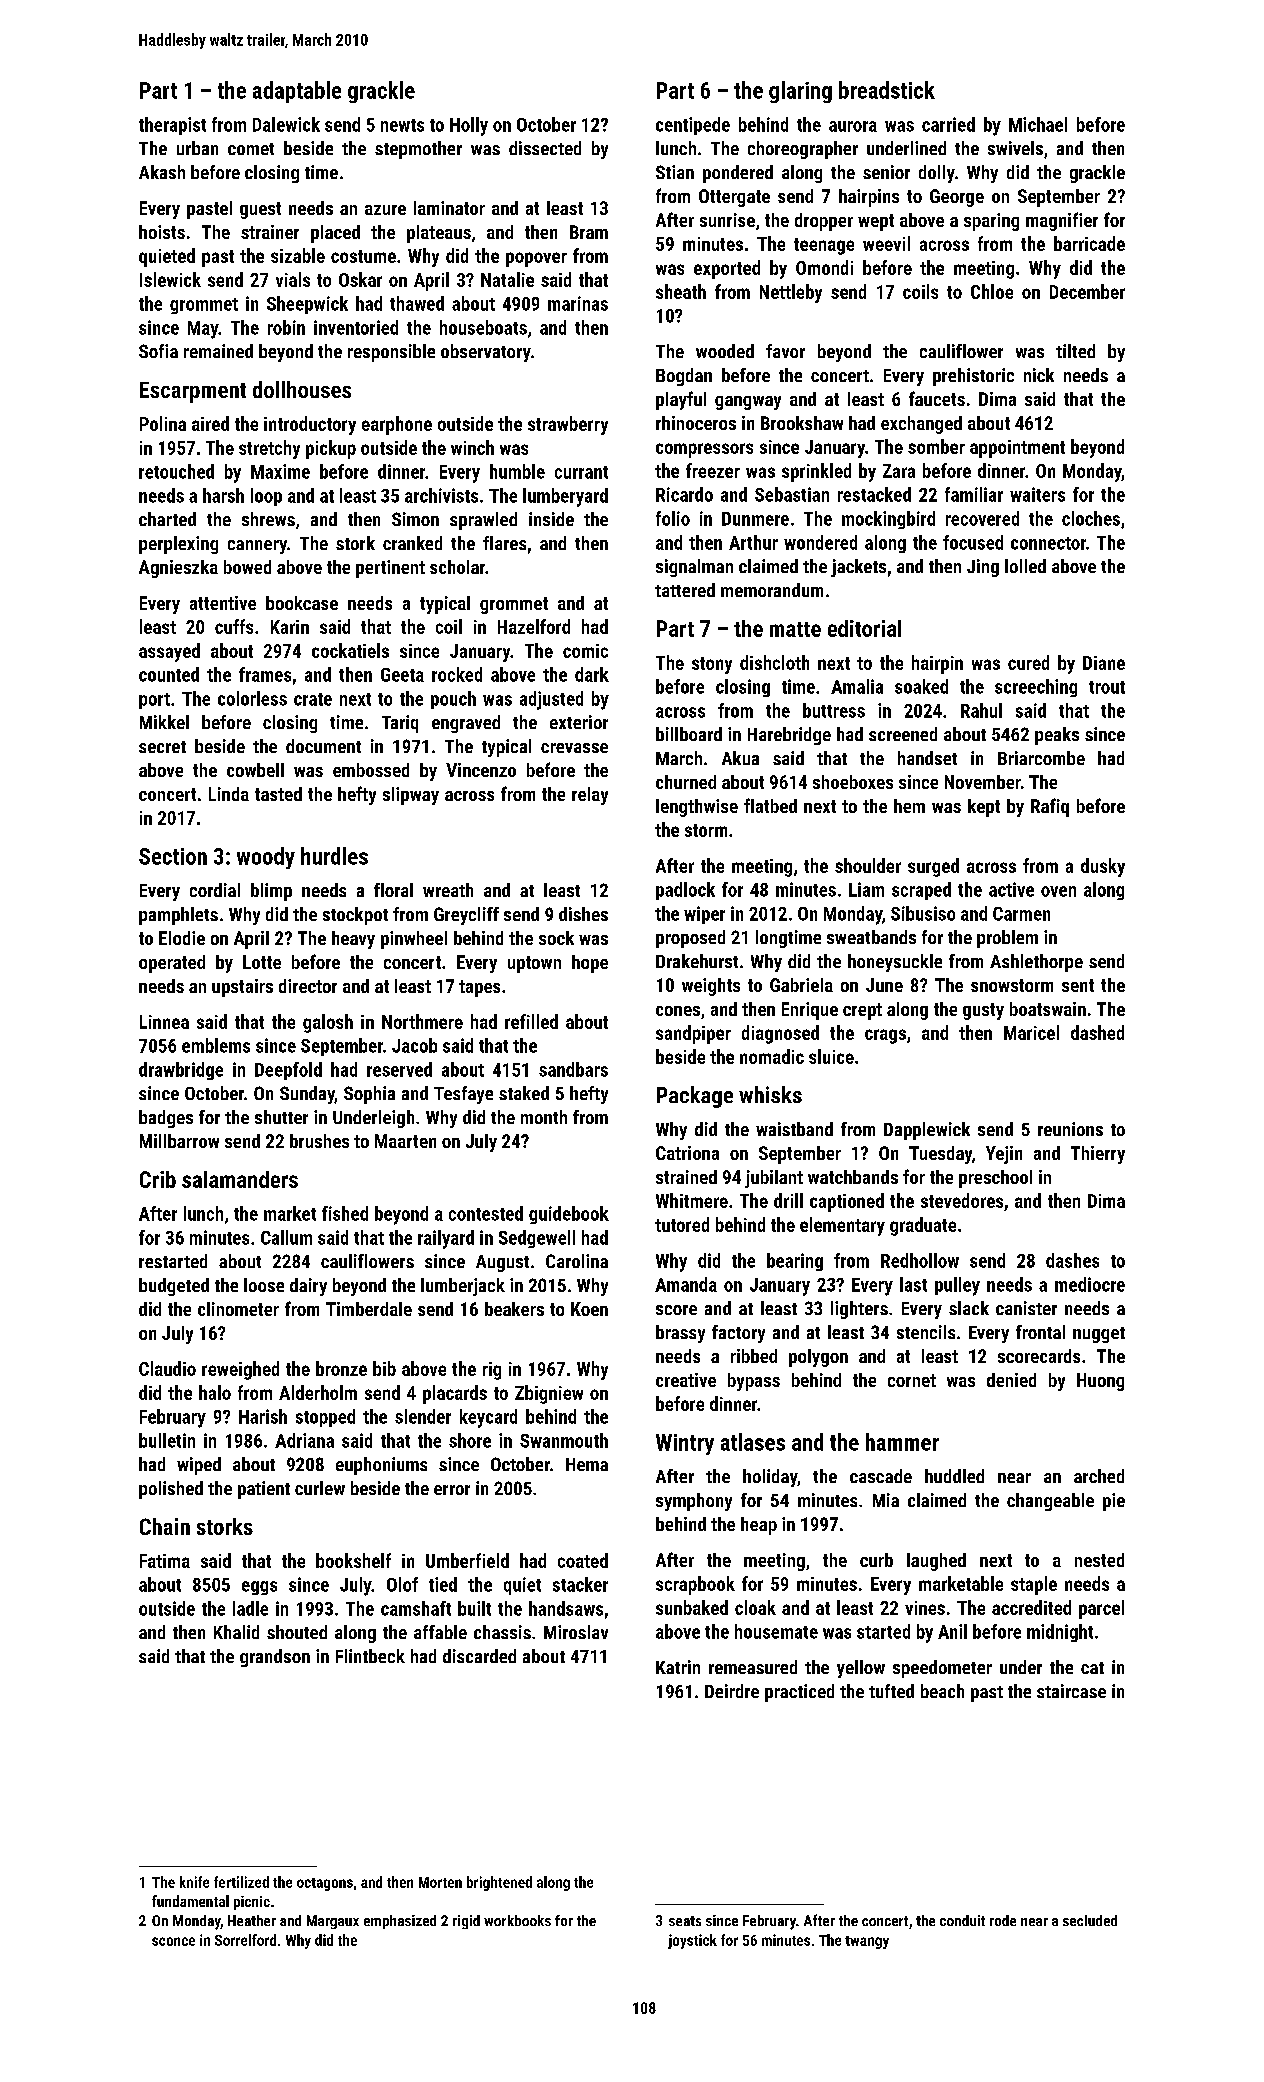  I want to click on Khalid, so click(236, 1632).
